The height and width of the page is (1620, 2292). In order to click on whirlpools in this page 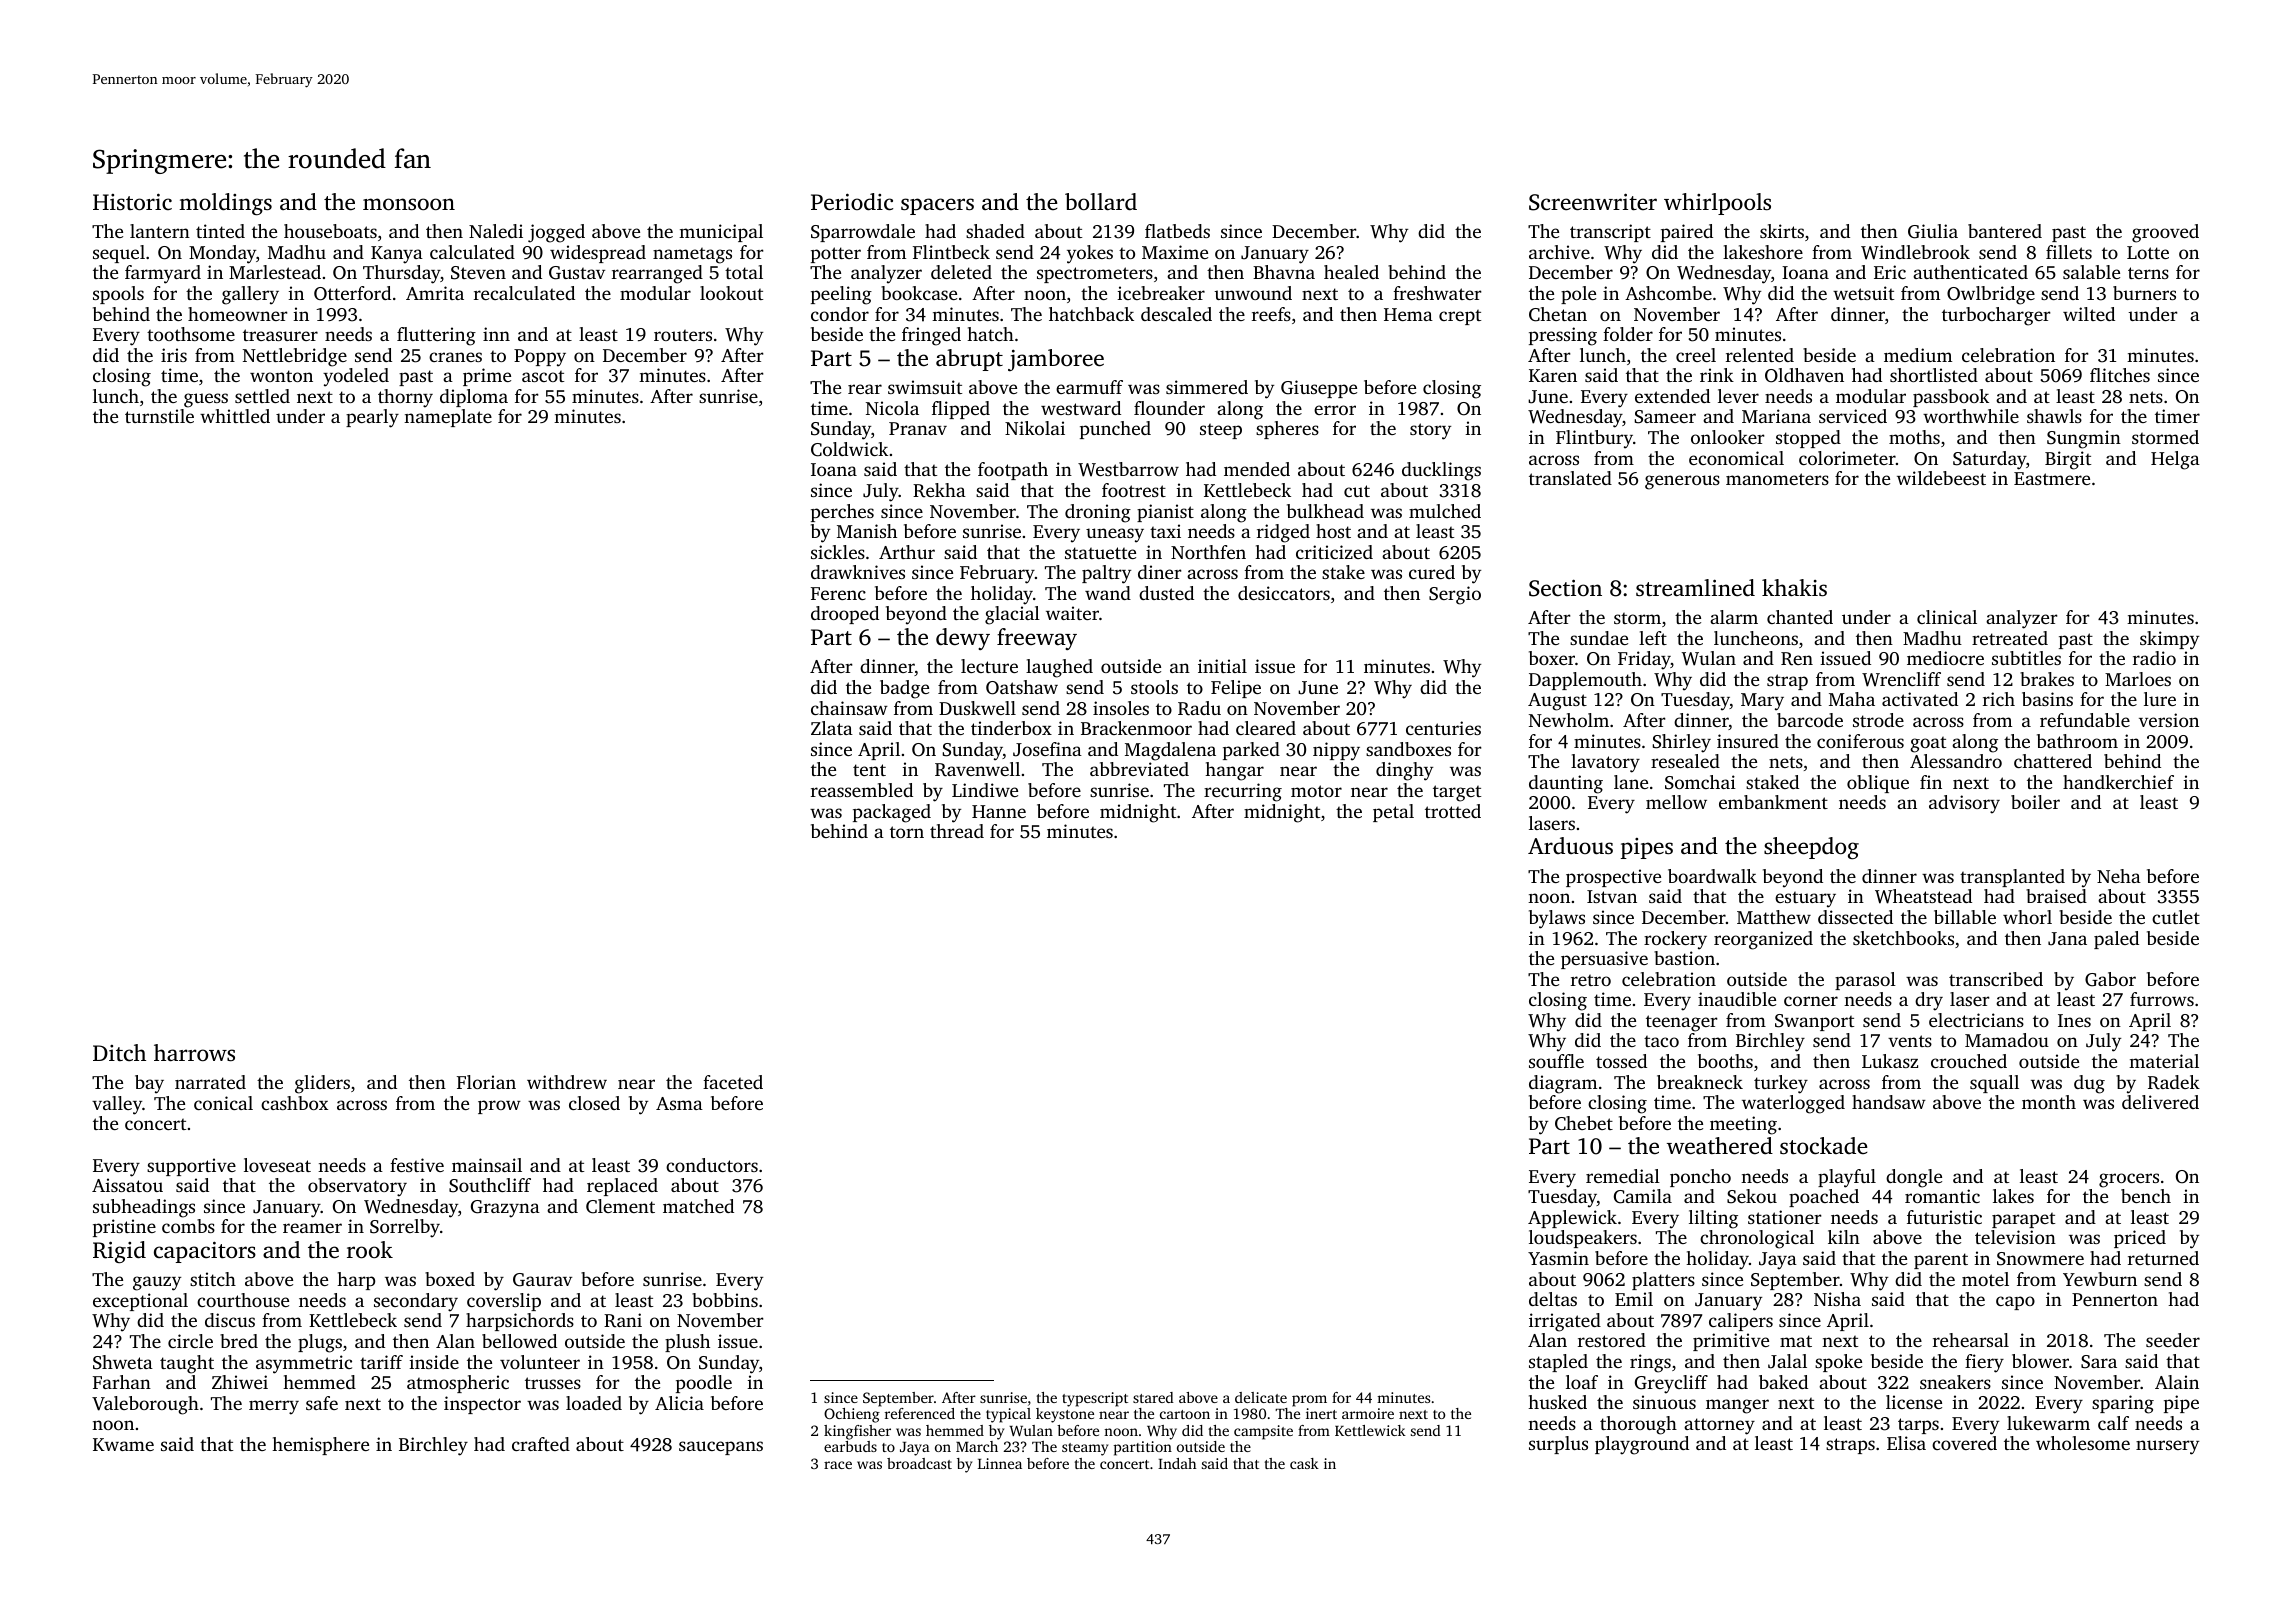, I will do `click(1717, 204)`.
